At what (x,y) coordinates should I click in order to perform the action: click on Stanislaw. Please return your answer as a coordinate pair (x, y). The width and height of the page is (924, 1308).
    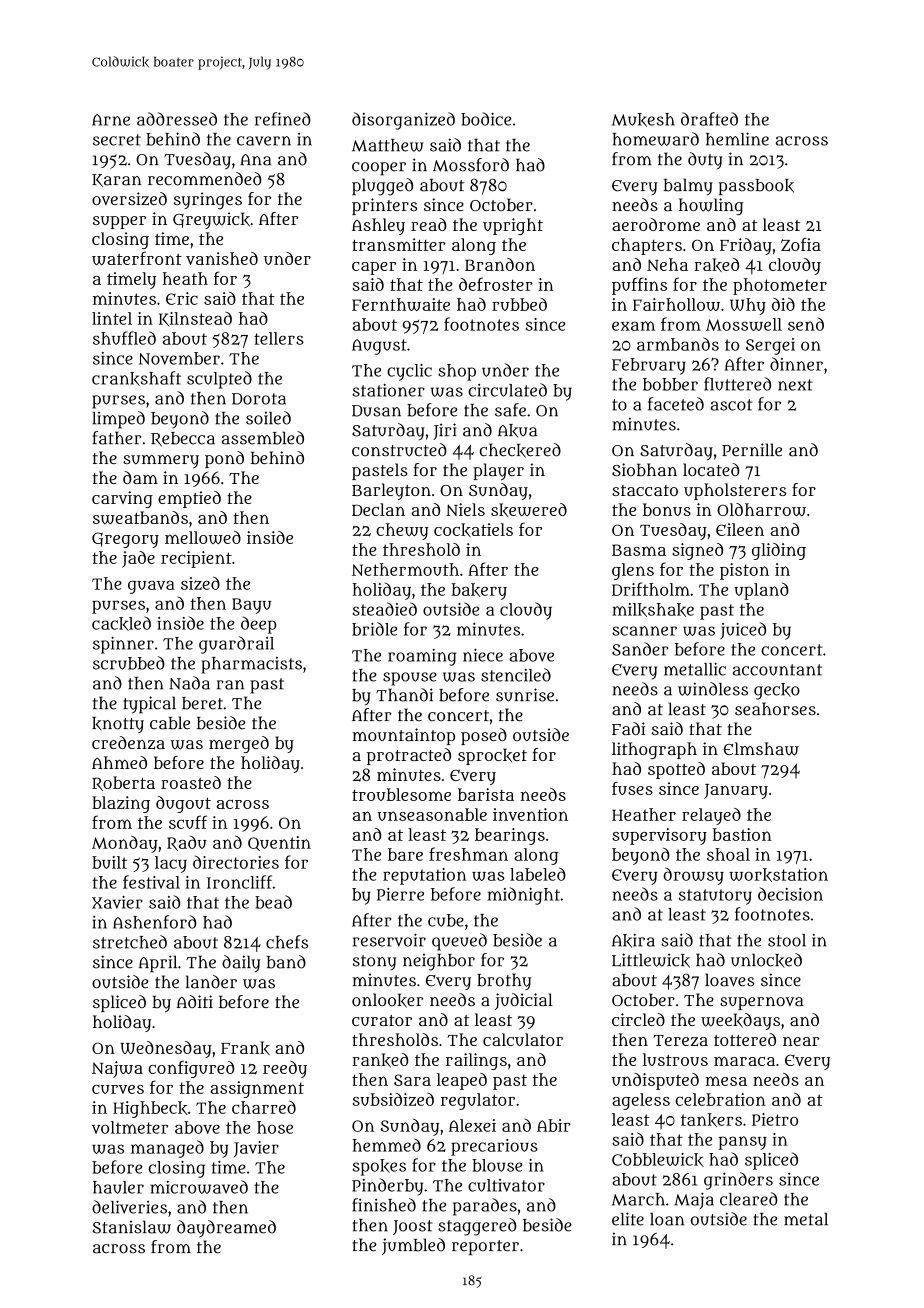
    Looking at the image, I should click on (132, 1227).
